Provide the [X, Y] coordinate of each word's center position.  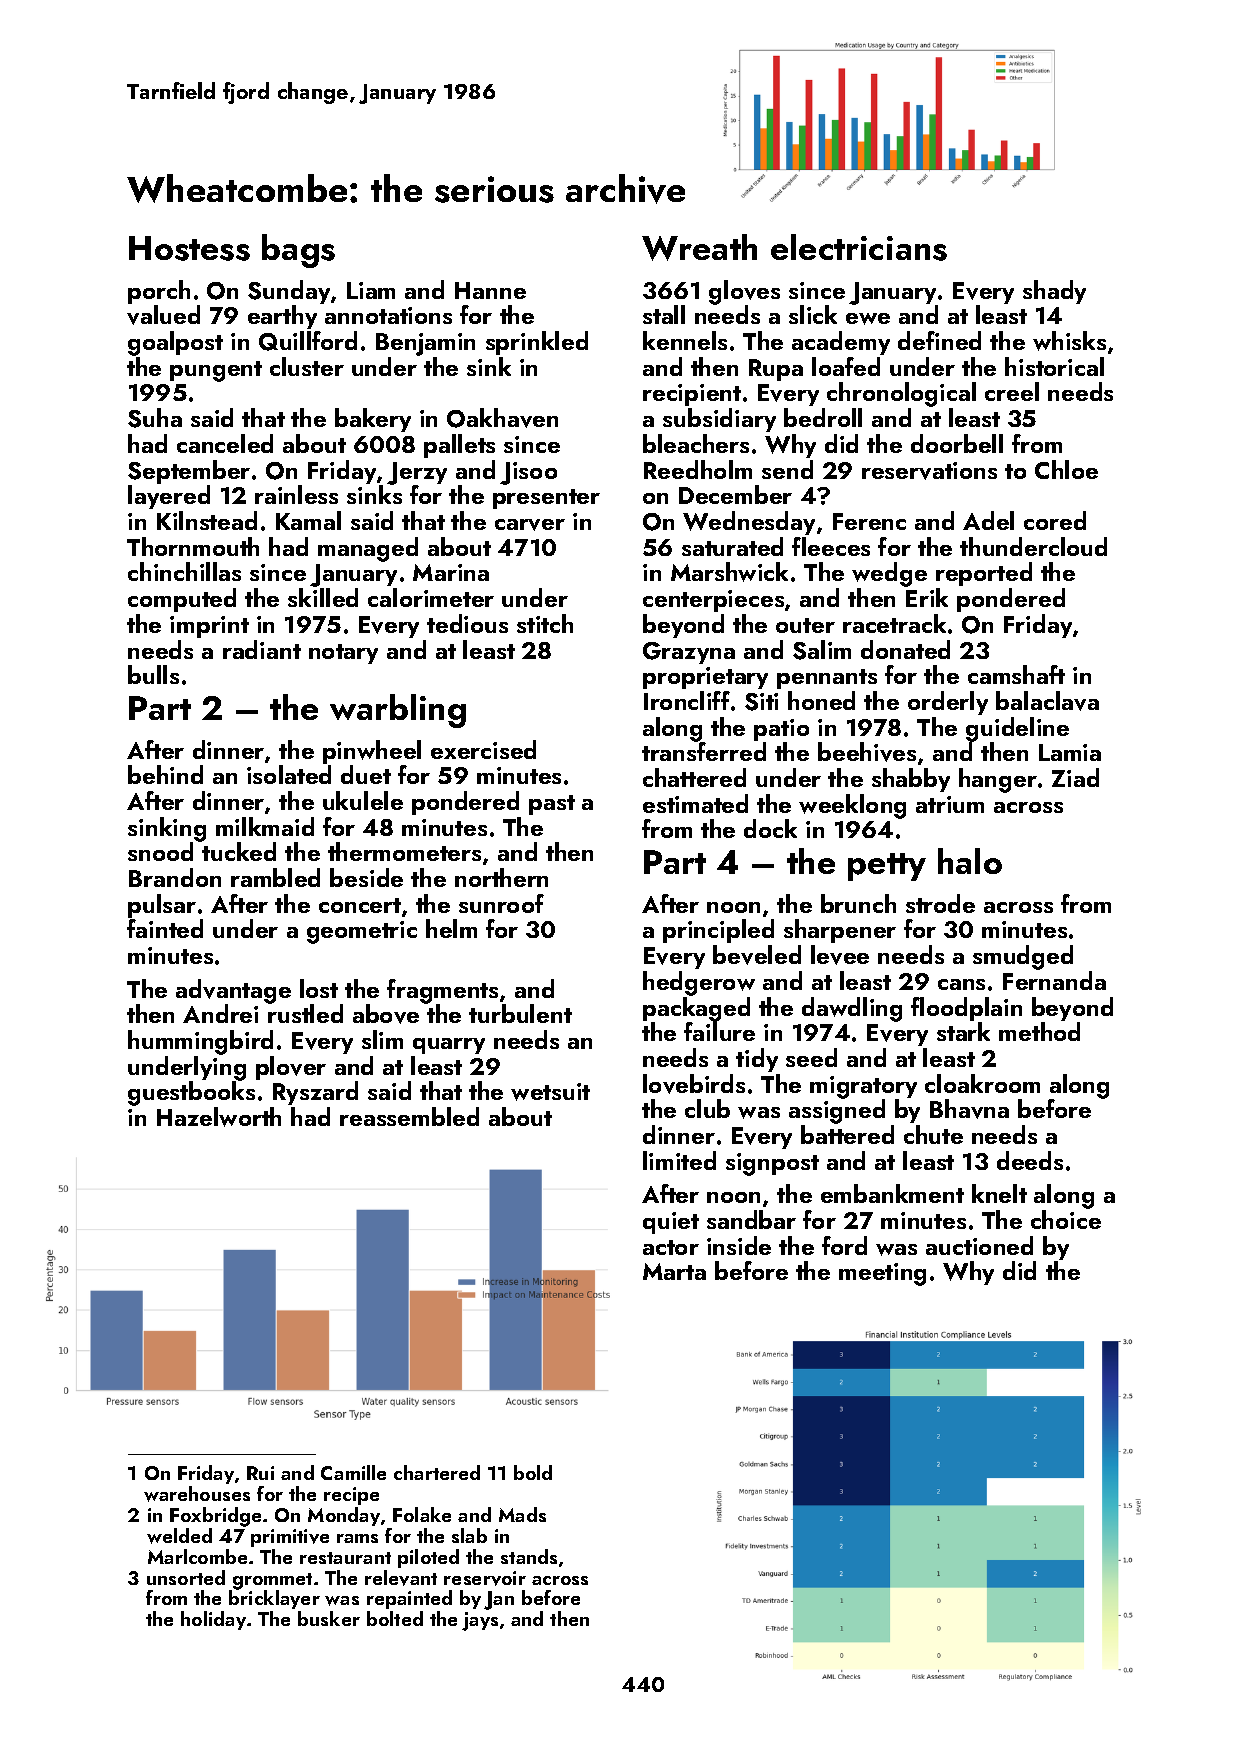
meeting [882, 1274]
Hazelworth [219, 1117]
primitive [290, 1538]
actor [671, 1247]
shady [1054, 292]
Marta [674, 1271]
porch [159, 292]
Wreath [699, 247]
